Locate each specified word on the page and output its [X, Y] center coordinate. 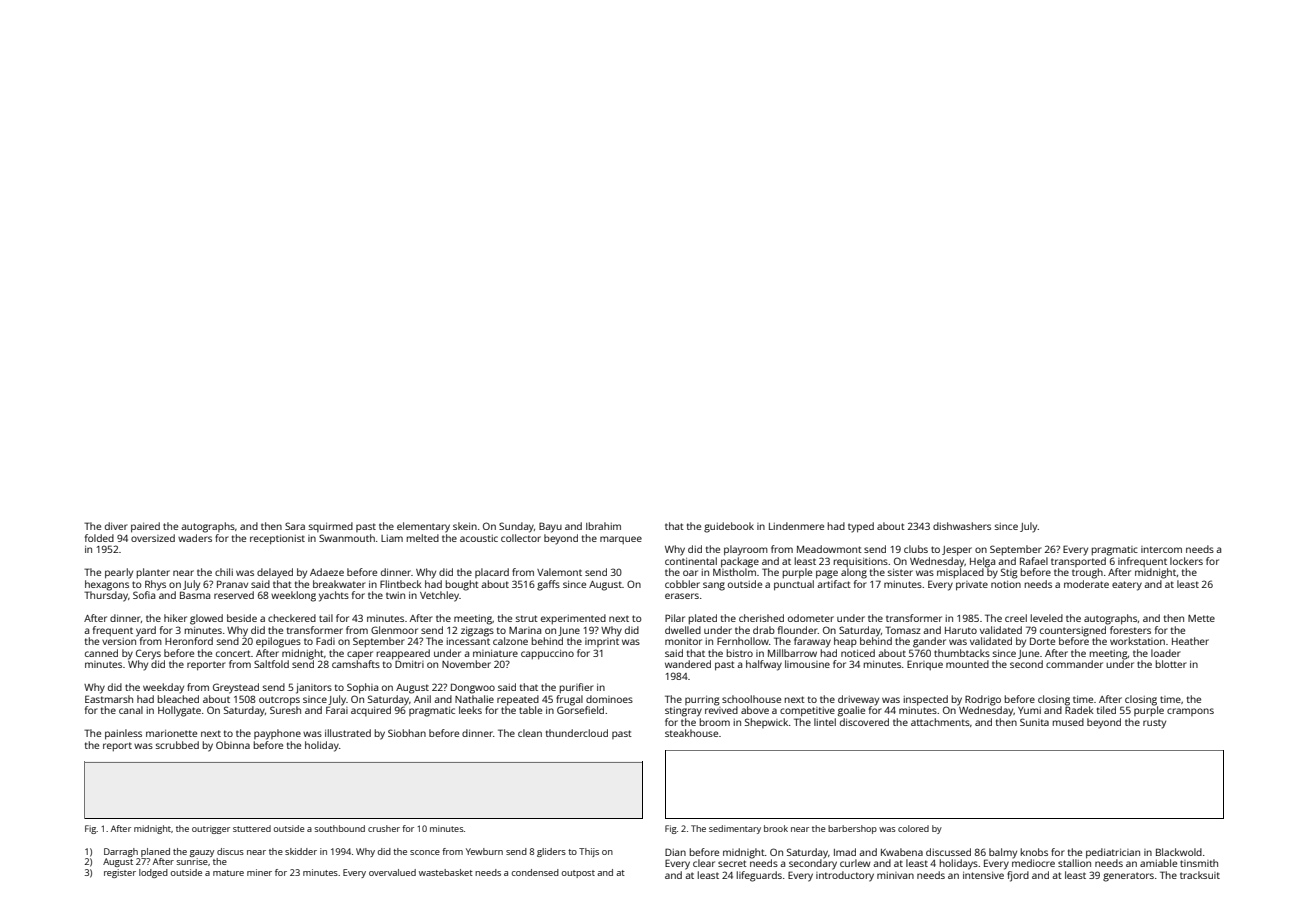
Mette [1201, 618]
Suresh [285, 710]
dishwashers [962, 526]
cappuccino [547, 655]
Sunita [1034, 722]
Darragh [121, 852]
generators [1128, 877]
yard [146, 631]
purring [702, 701]
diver [116, 526]
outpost [578, 874]
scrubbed [177, 745]
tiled [1106, 710]
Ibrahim [603, 526]
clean [530, 733]
